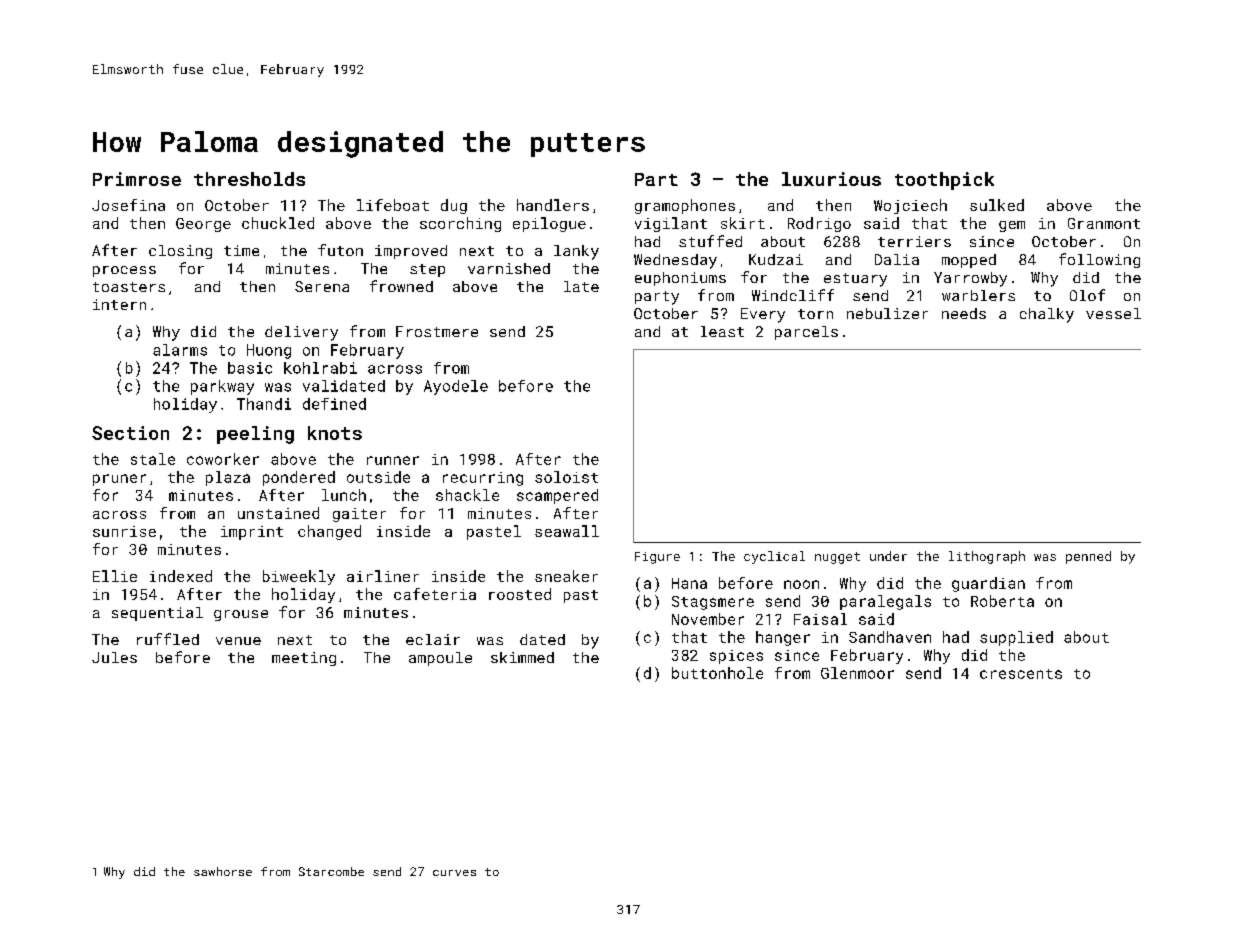 This page has height=952, width=1233. Describe the element at coordinates (567, 531) in the page. I see `seawall` at that location.
